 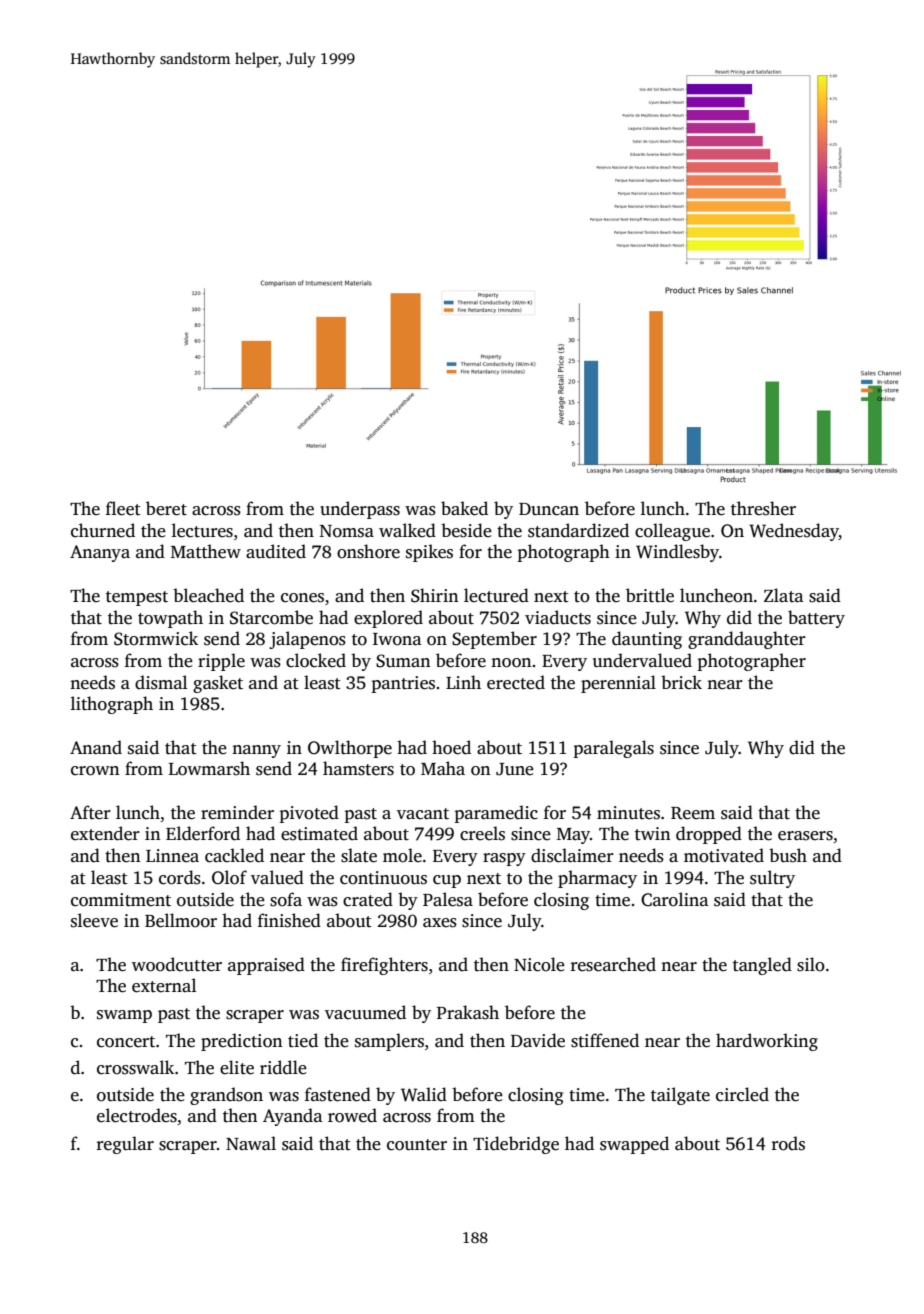 I want to click on Maha, so click(x=443, y=768).
